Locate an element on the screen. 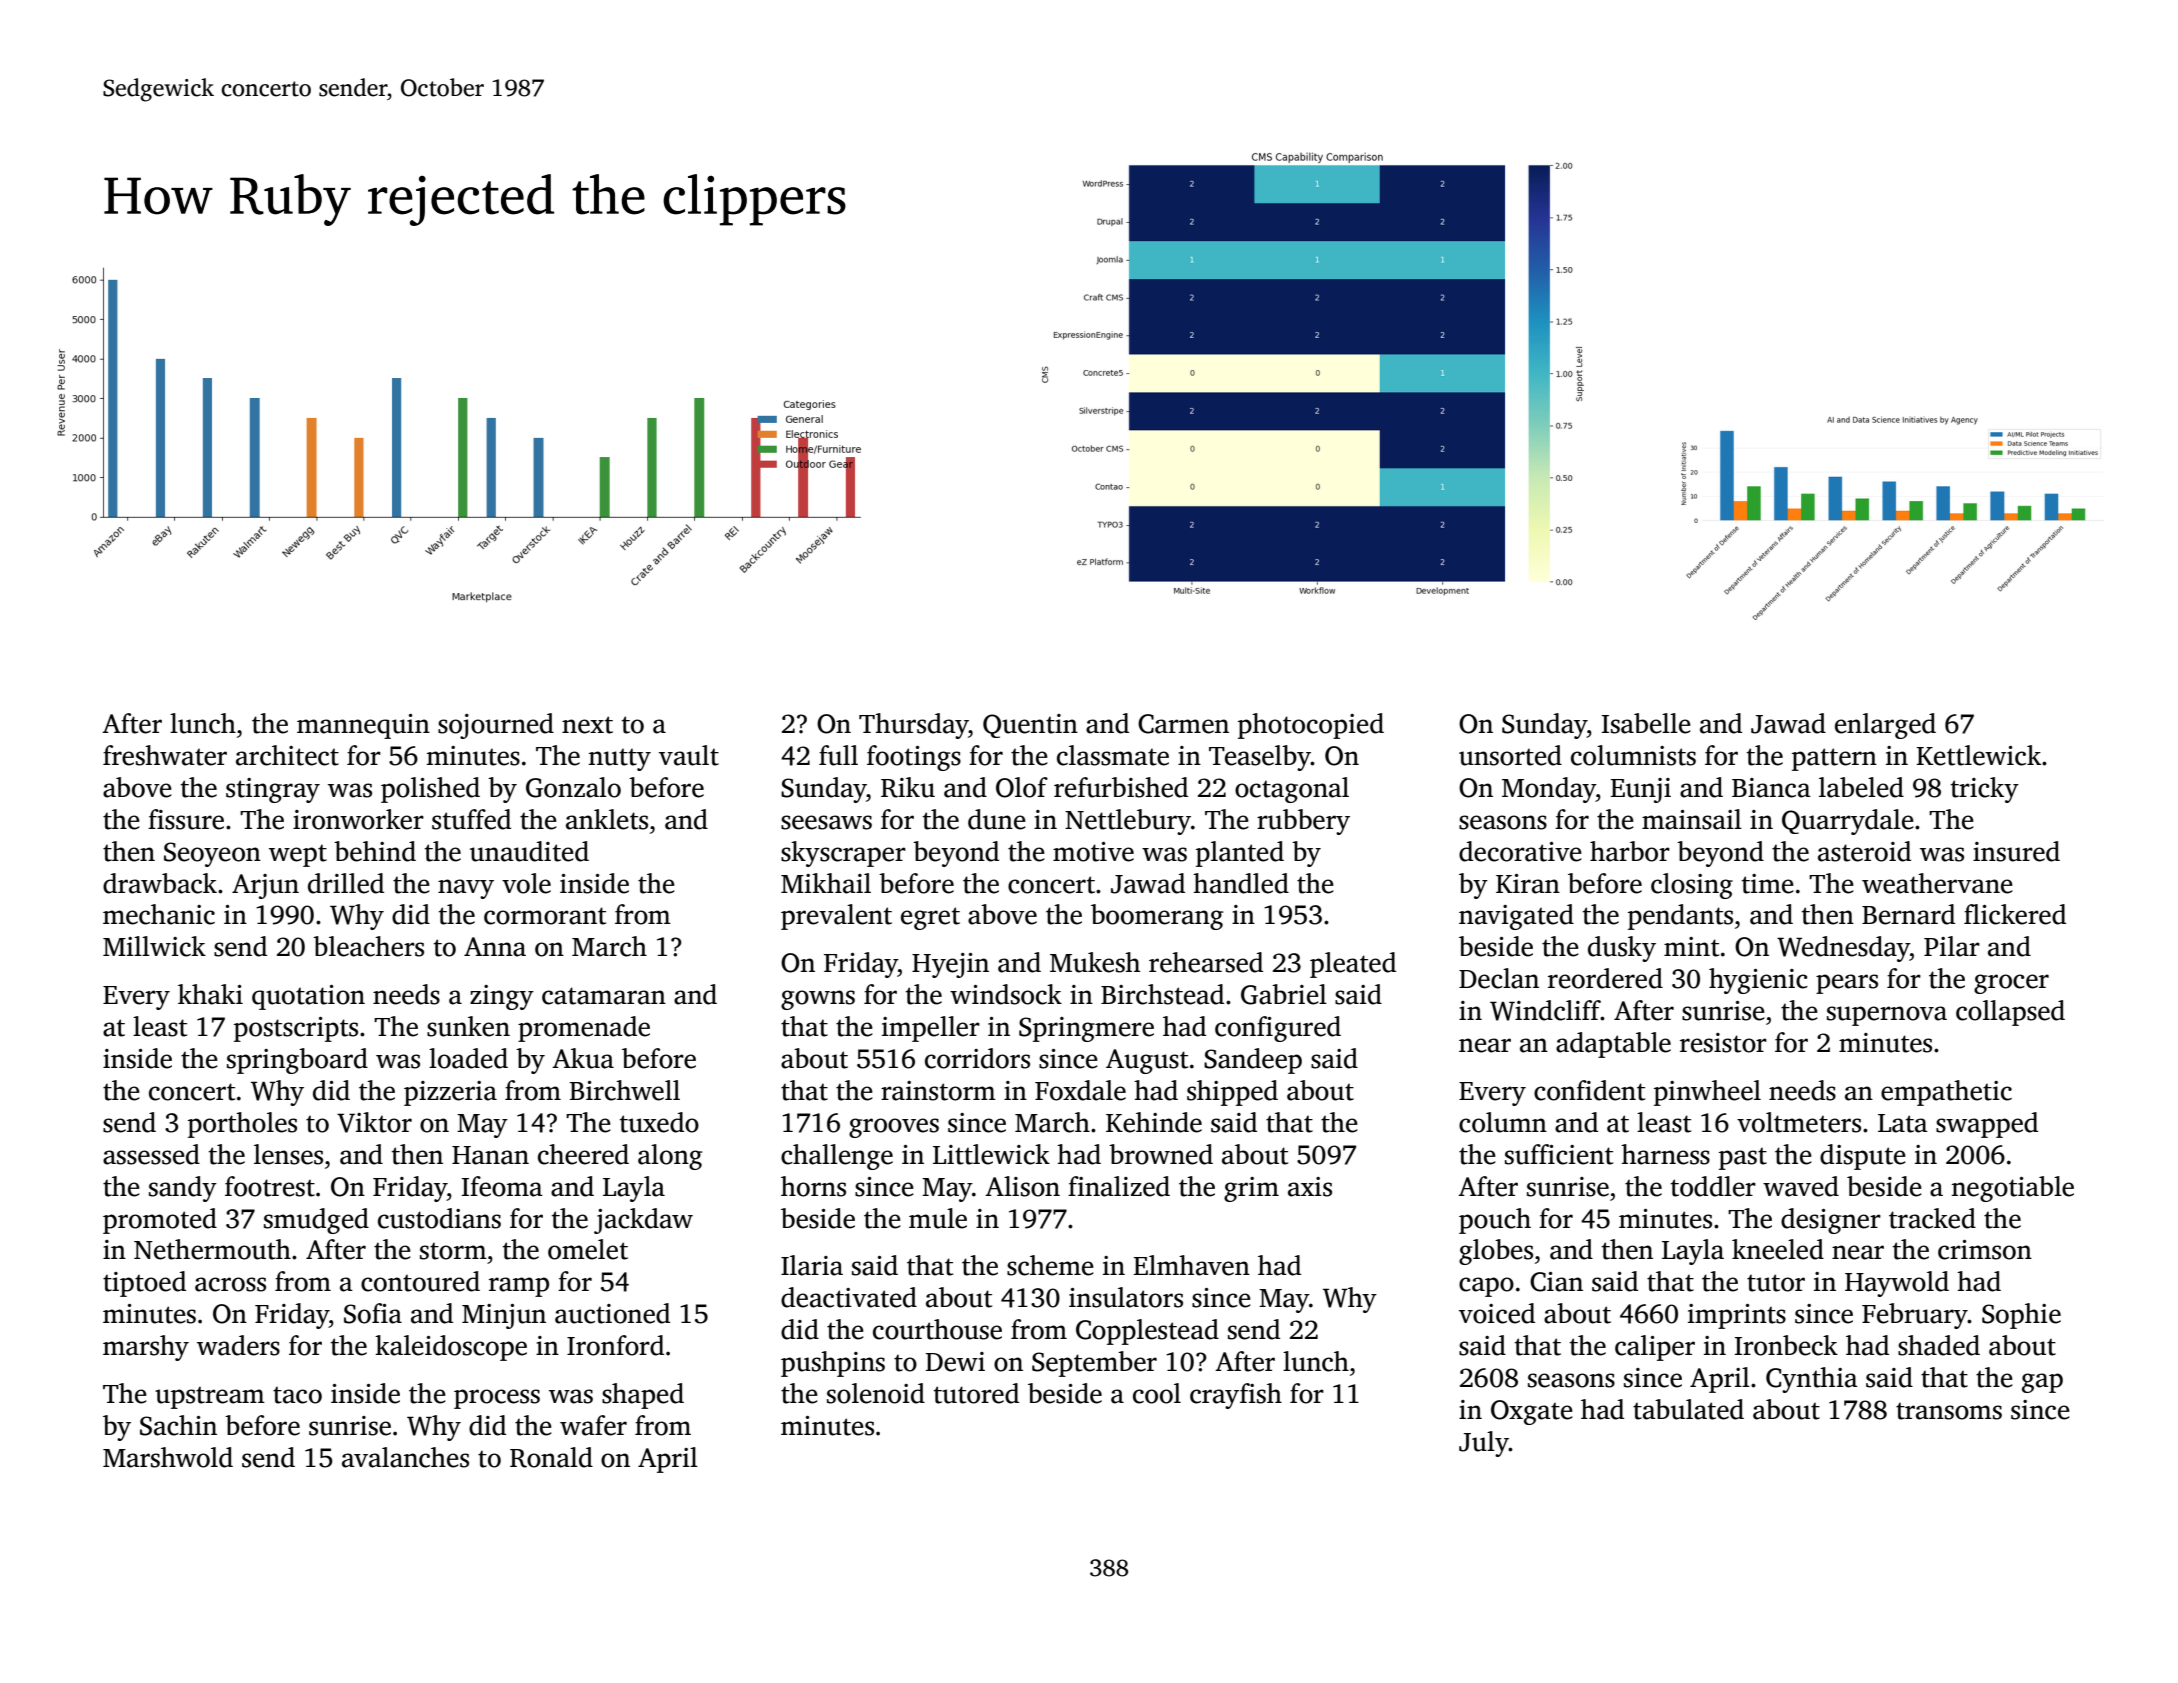 This screenshot has width=2178, height=1683. Quentin is located at coordinates (1030, 726).
